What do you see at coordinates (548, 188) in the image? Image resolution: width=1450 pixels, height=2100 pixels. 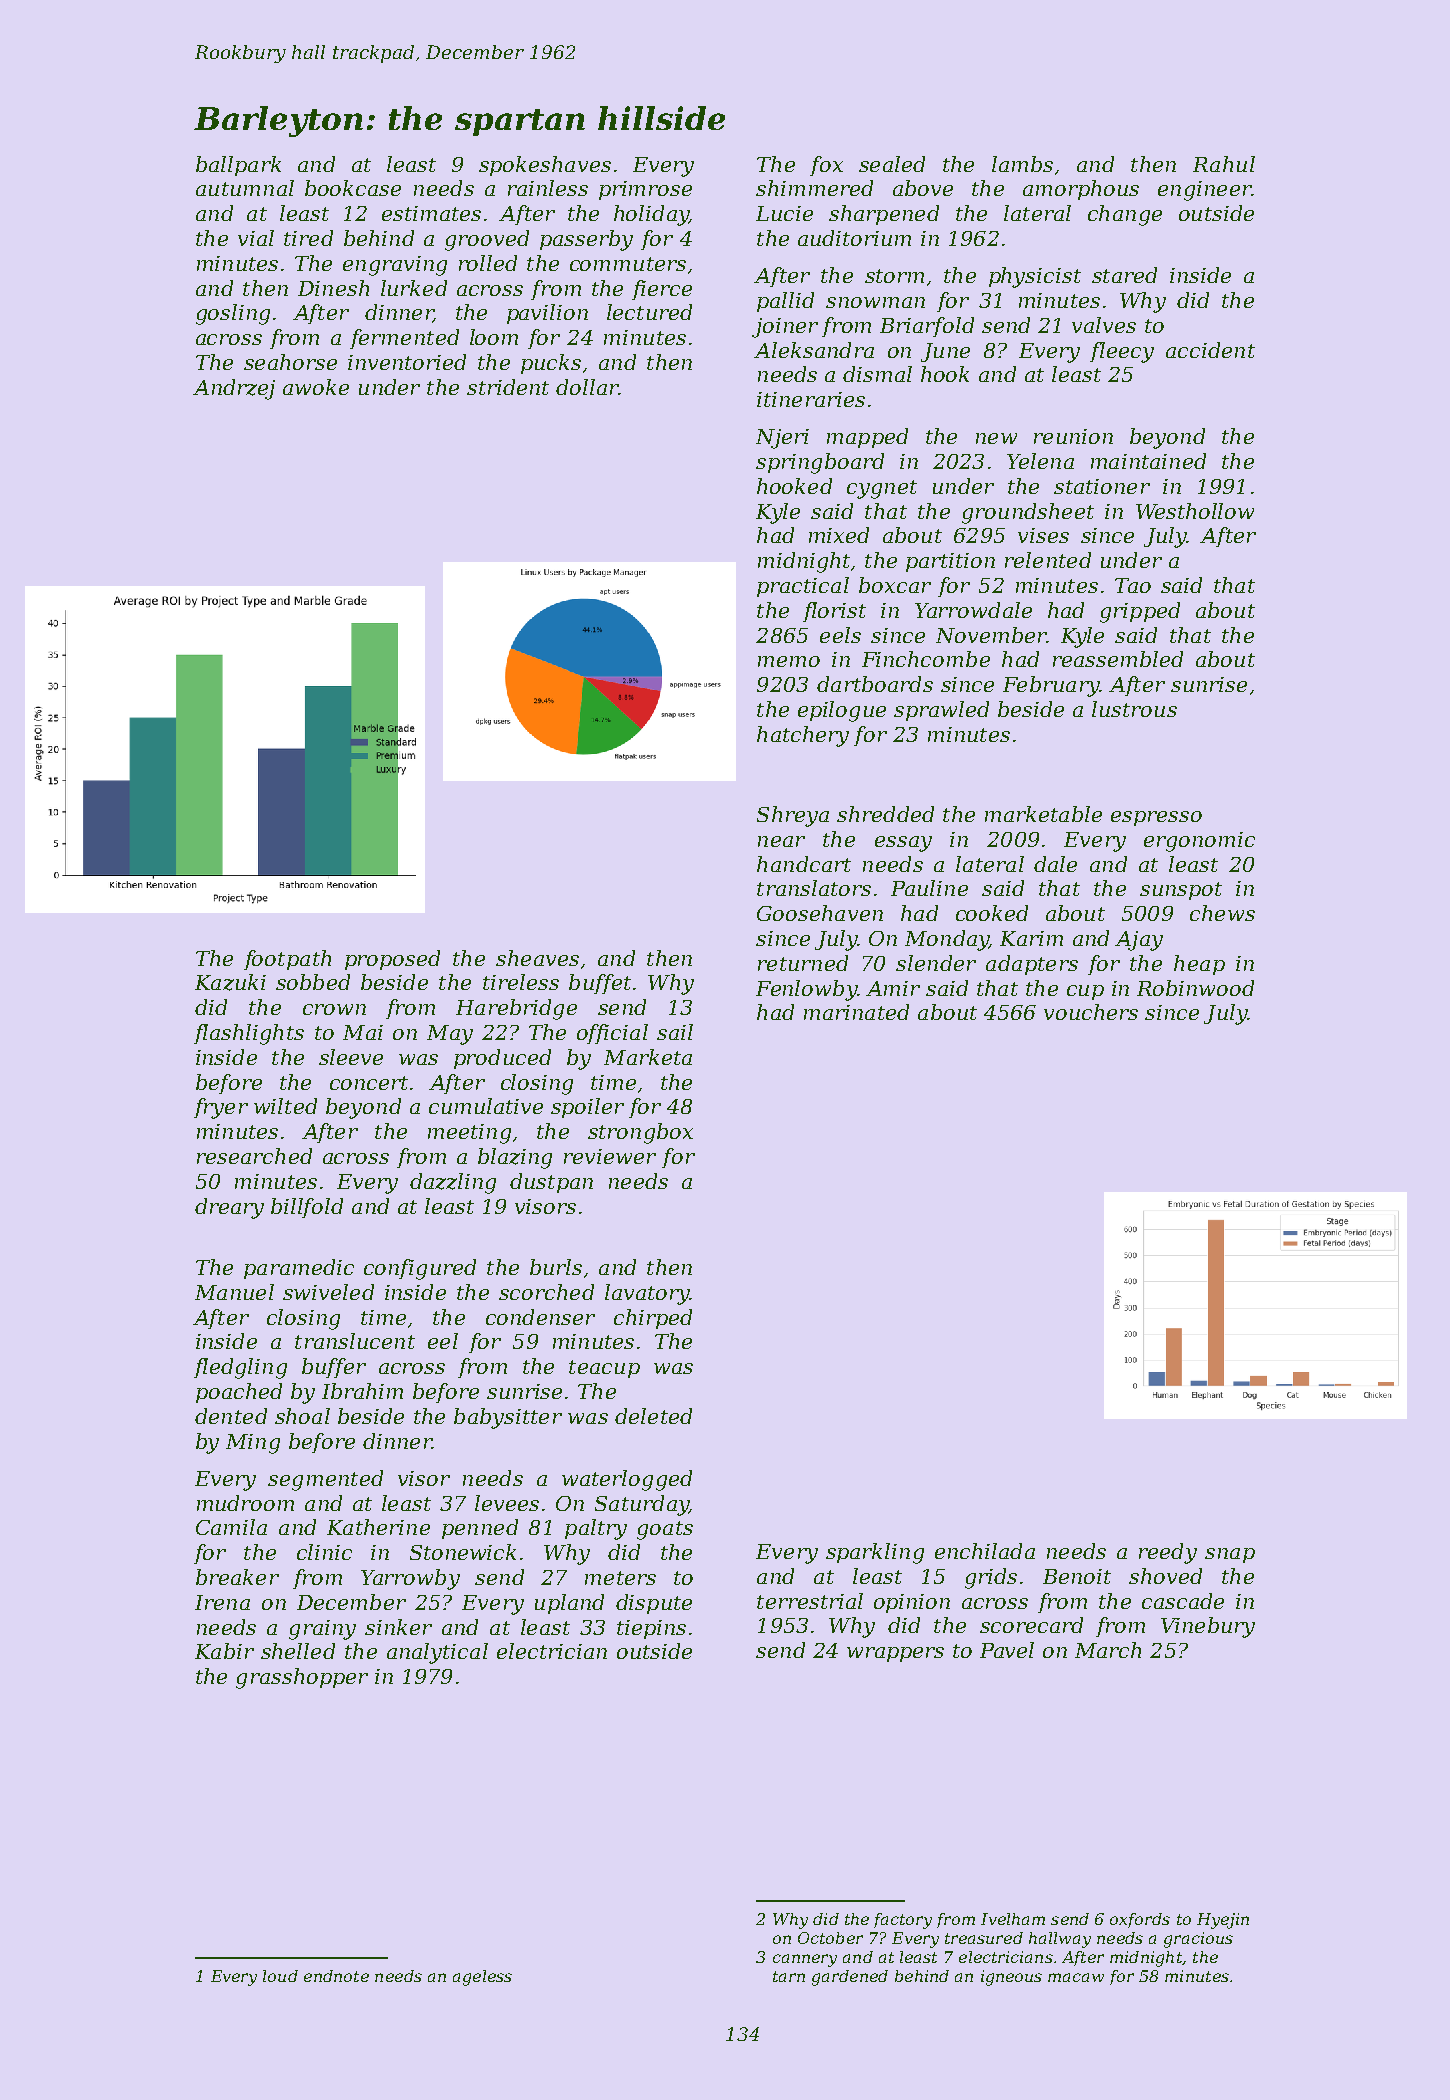 I see `rainless` at bounding box center [548, 188].
